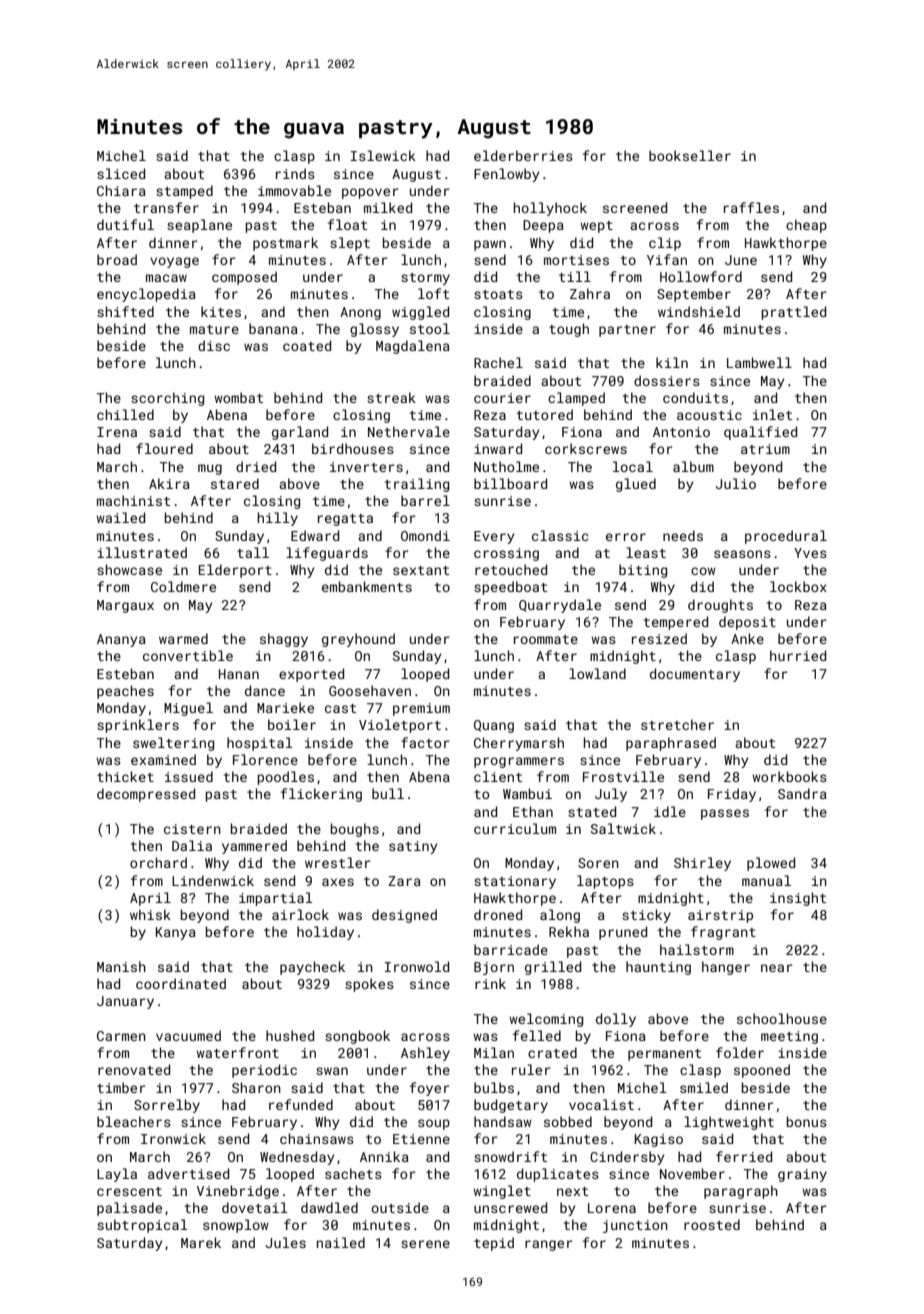 The image size is (924, 1314). What do you see at coordinates (201, 1242) in the screenshot?
I see `Marek` at bounding box center [201, 1242].
